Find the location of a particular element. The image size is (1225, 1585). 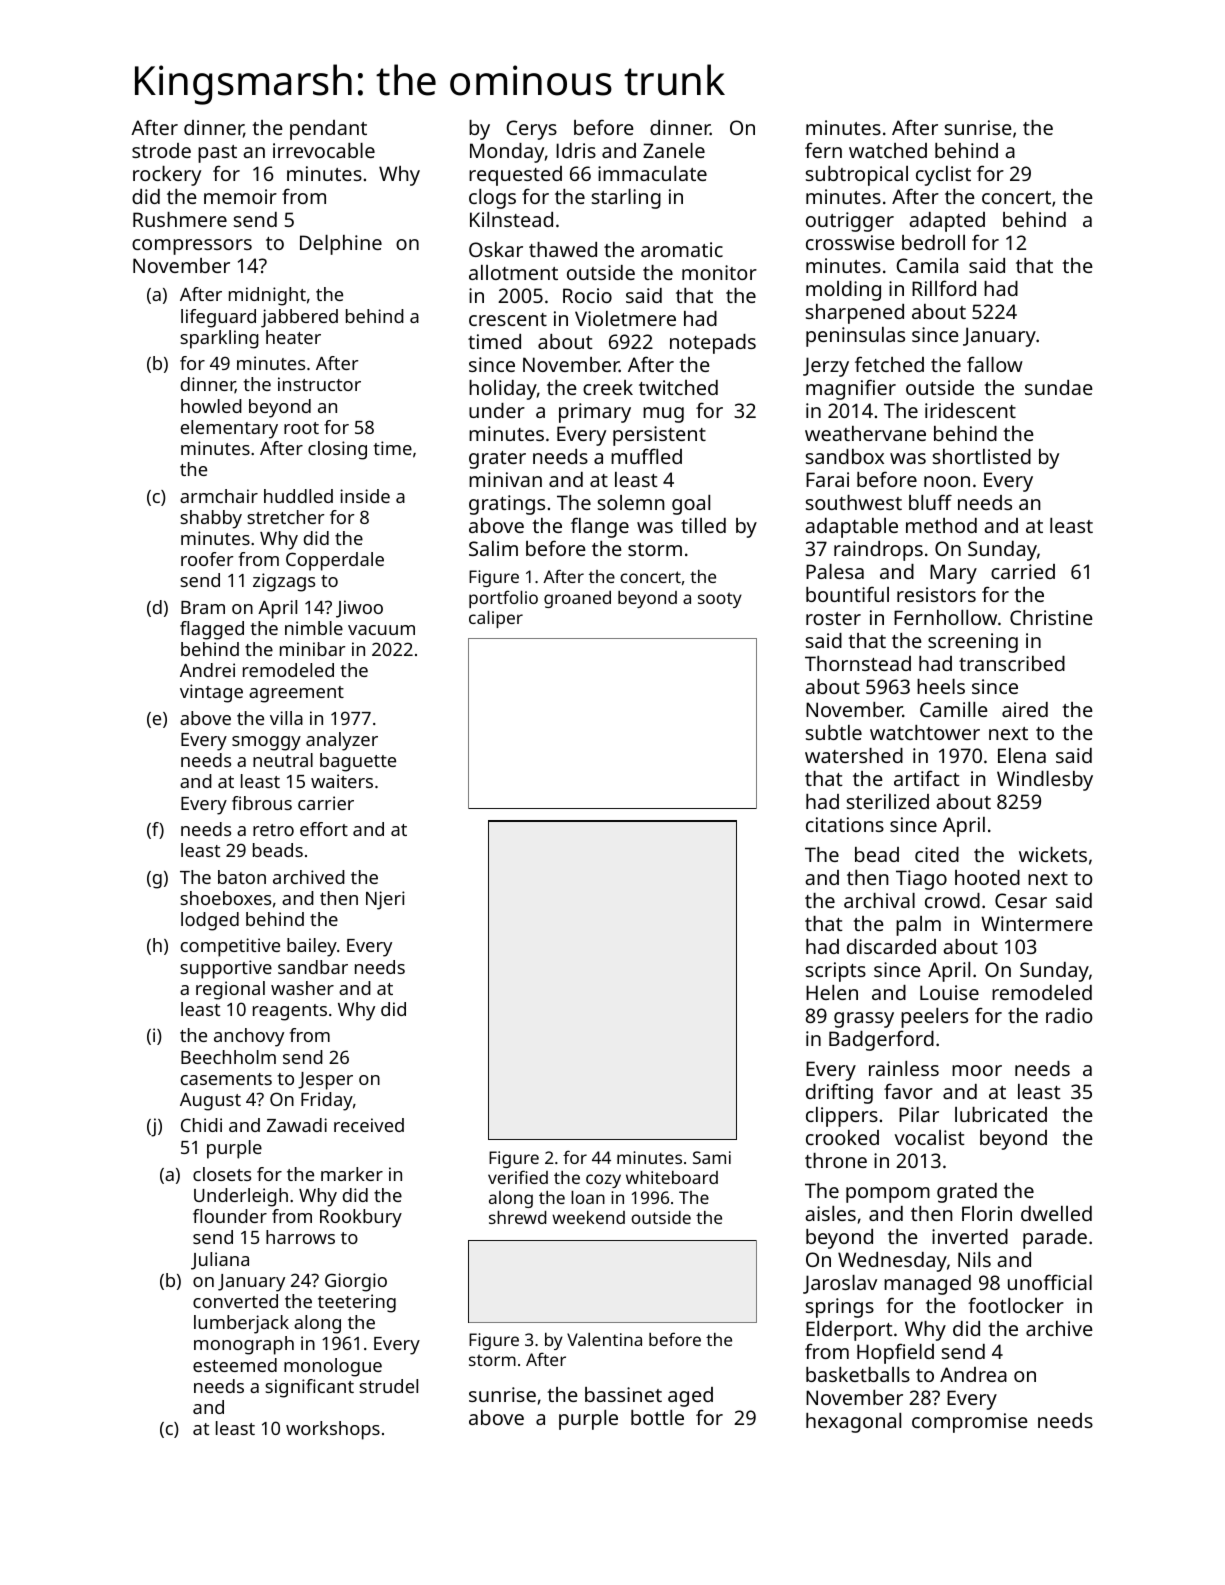

heater is located at coordinates (293, 337).
